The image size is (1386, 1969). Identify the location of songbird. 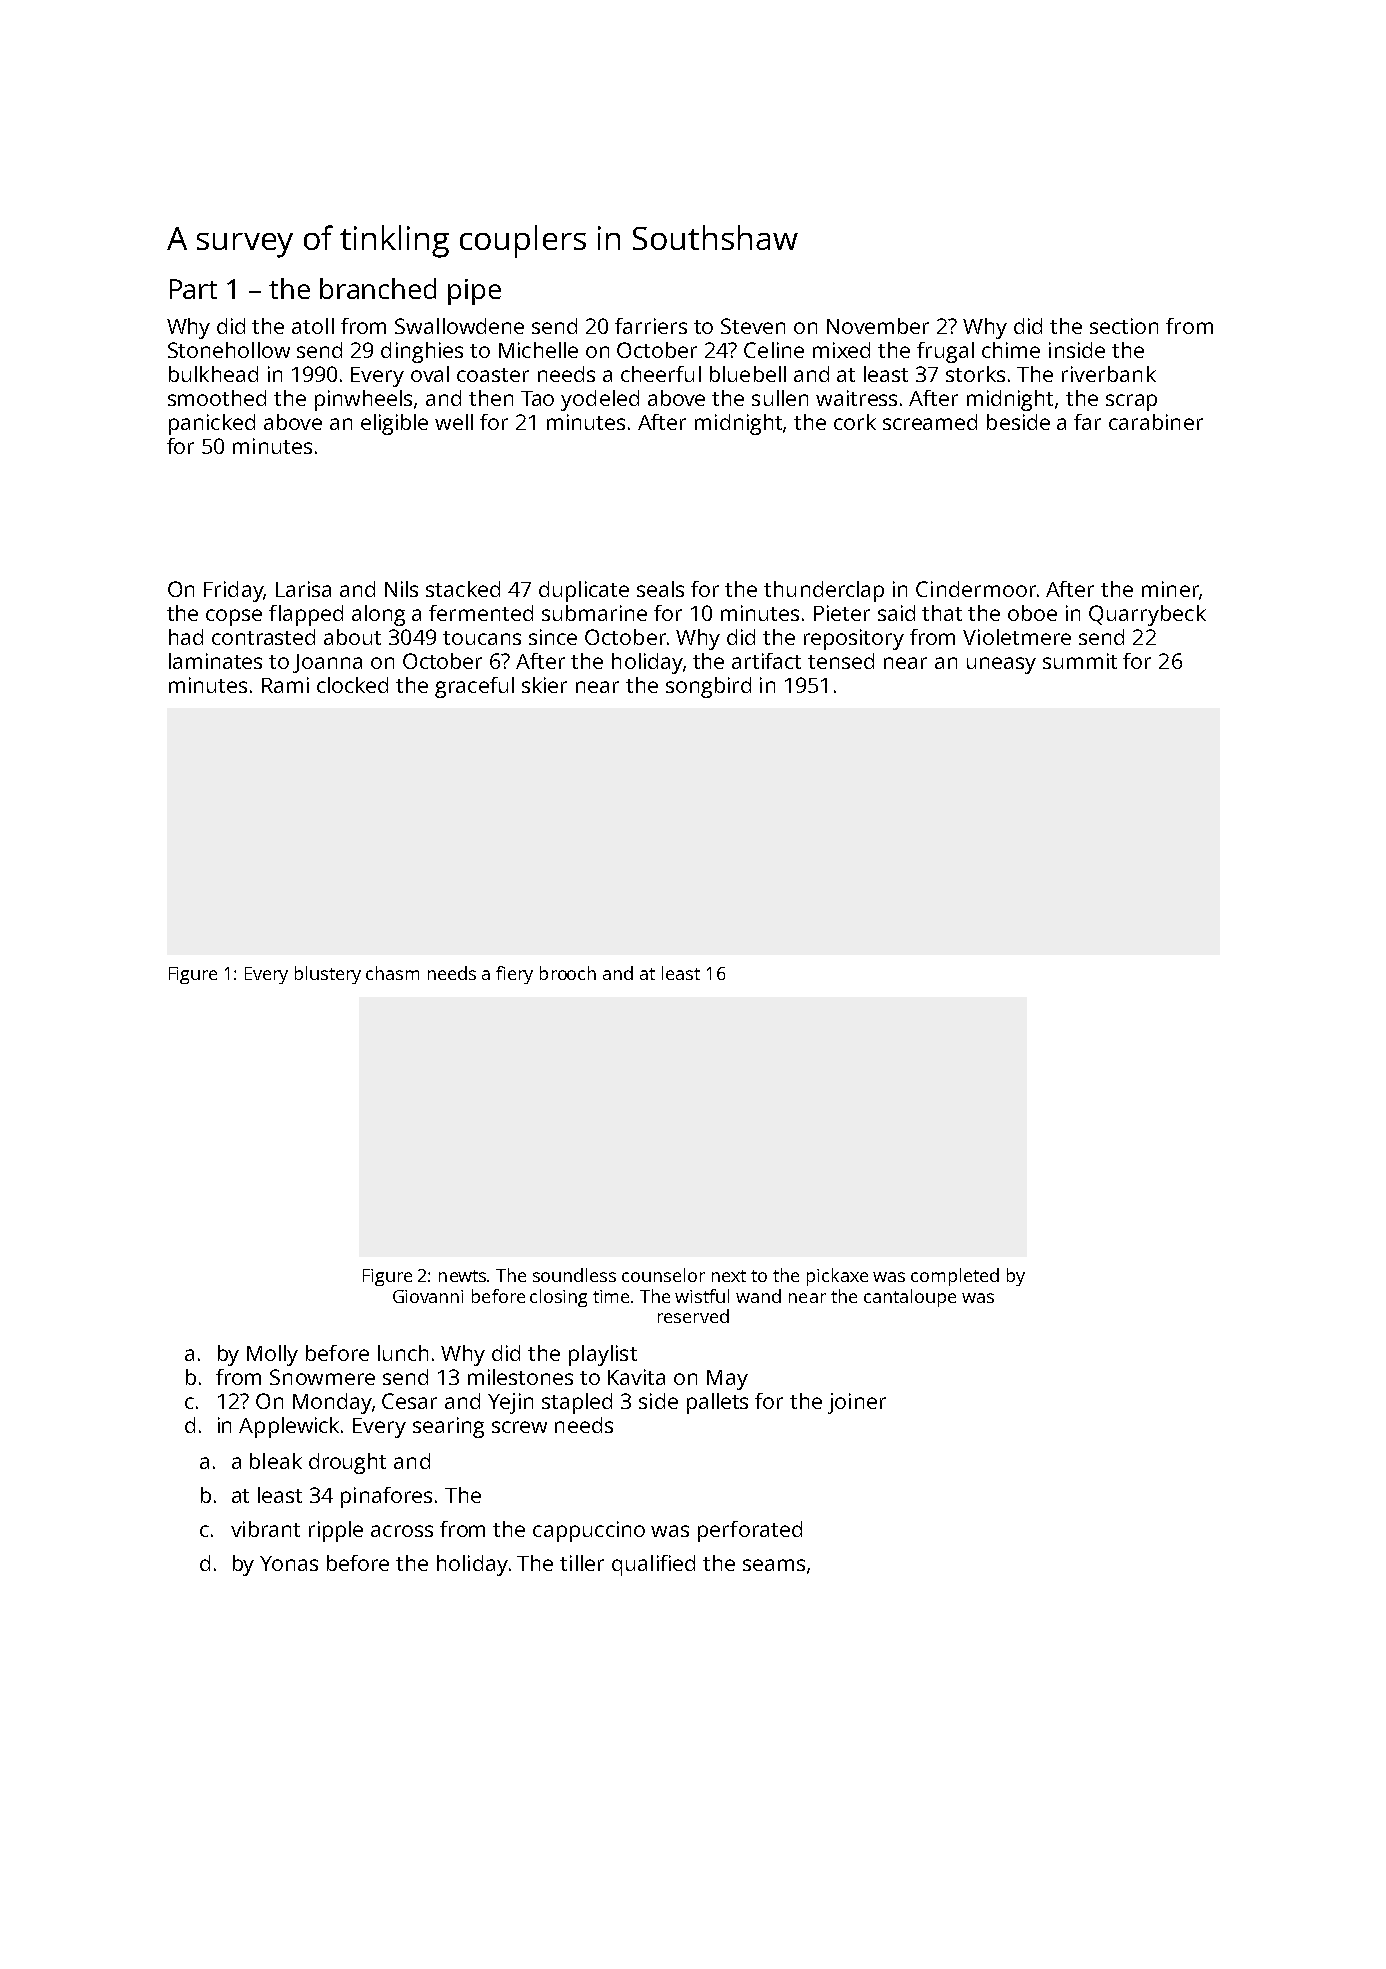
(708, 687).
